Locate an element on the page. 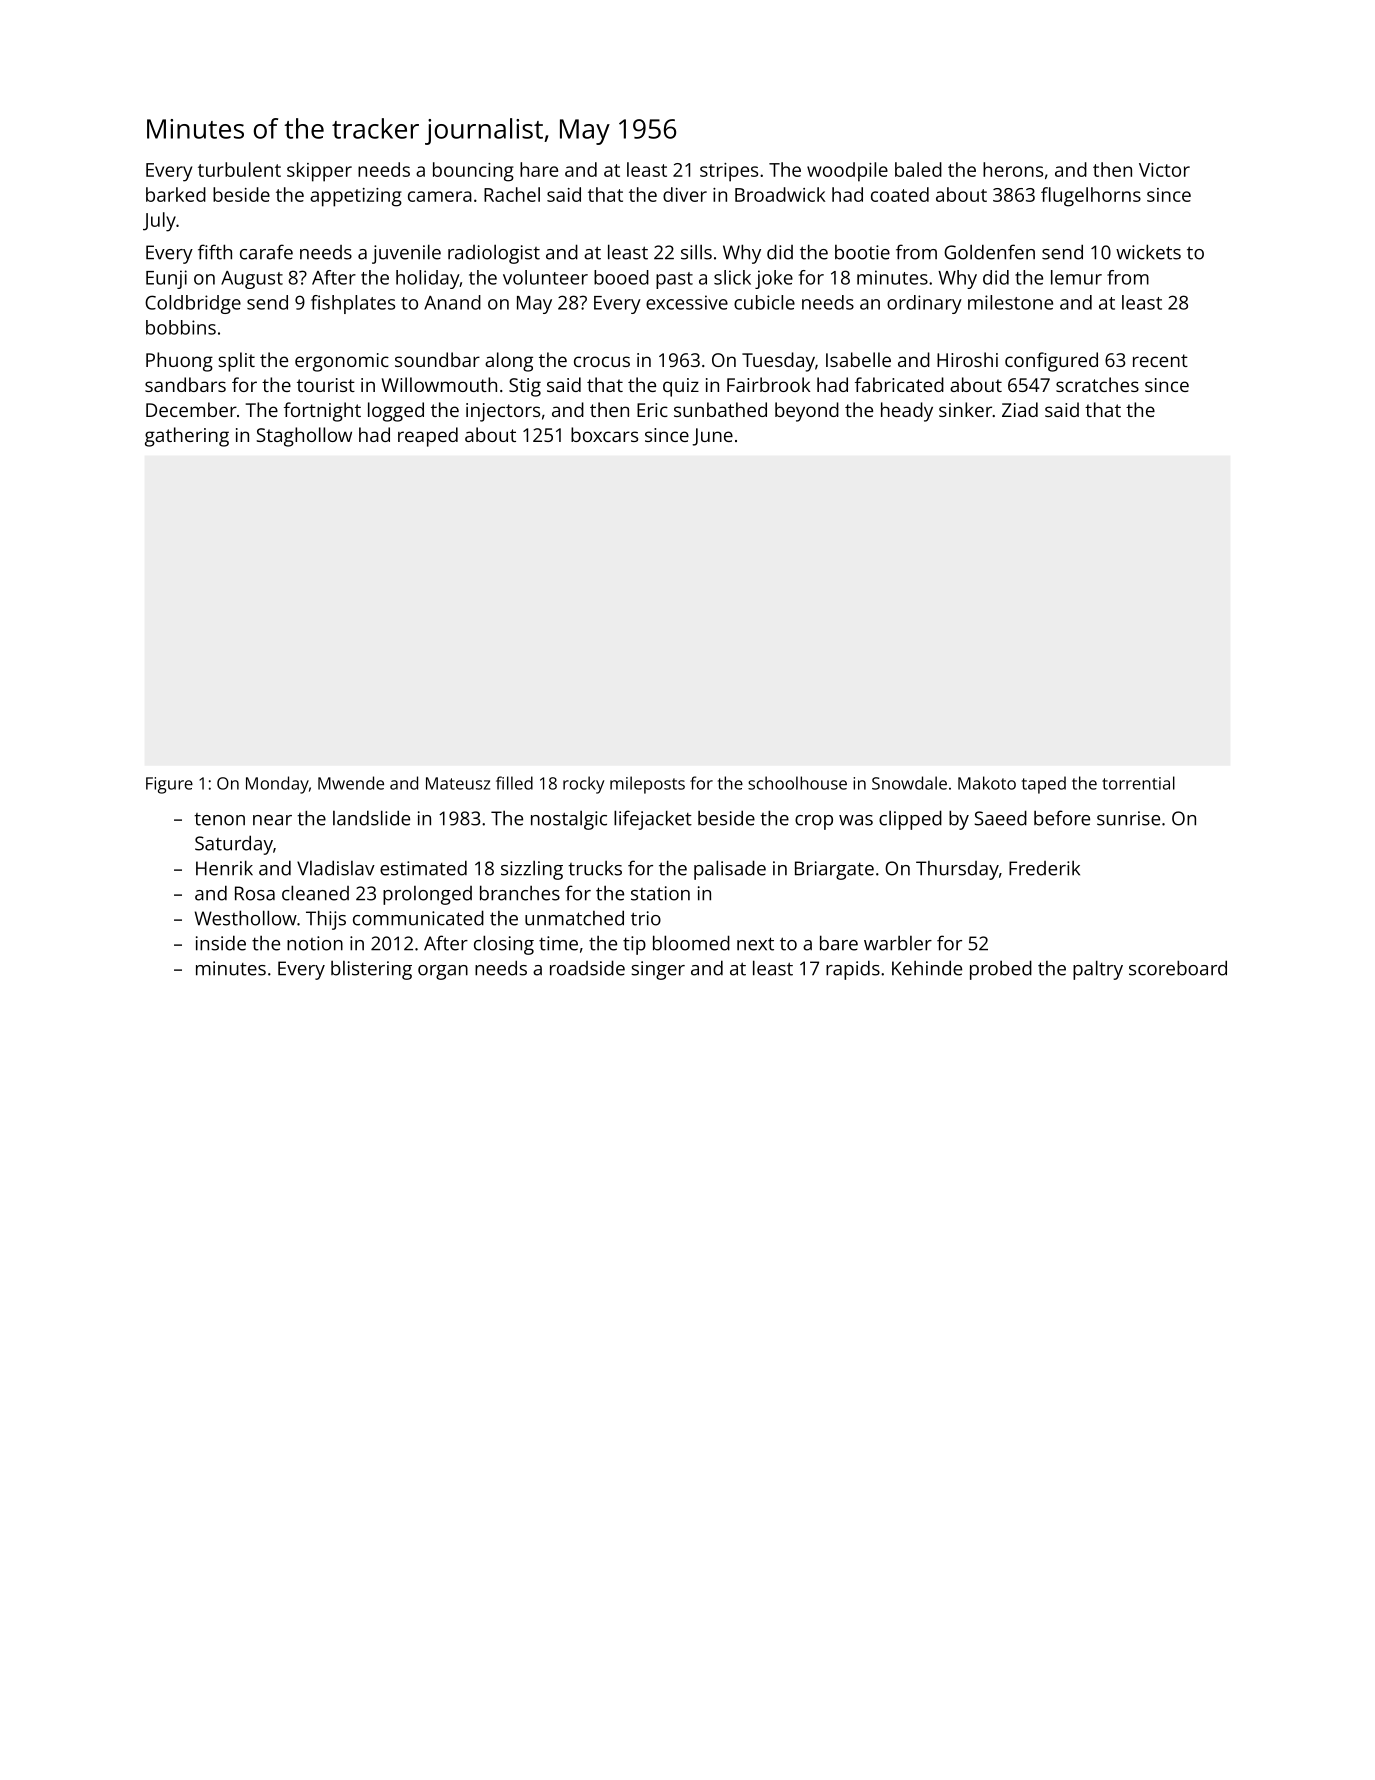 The image size is (1375, 1780). reaped is located at coordinates (428, 437).
